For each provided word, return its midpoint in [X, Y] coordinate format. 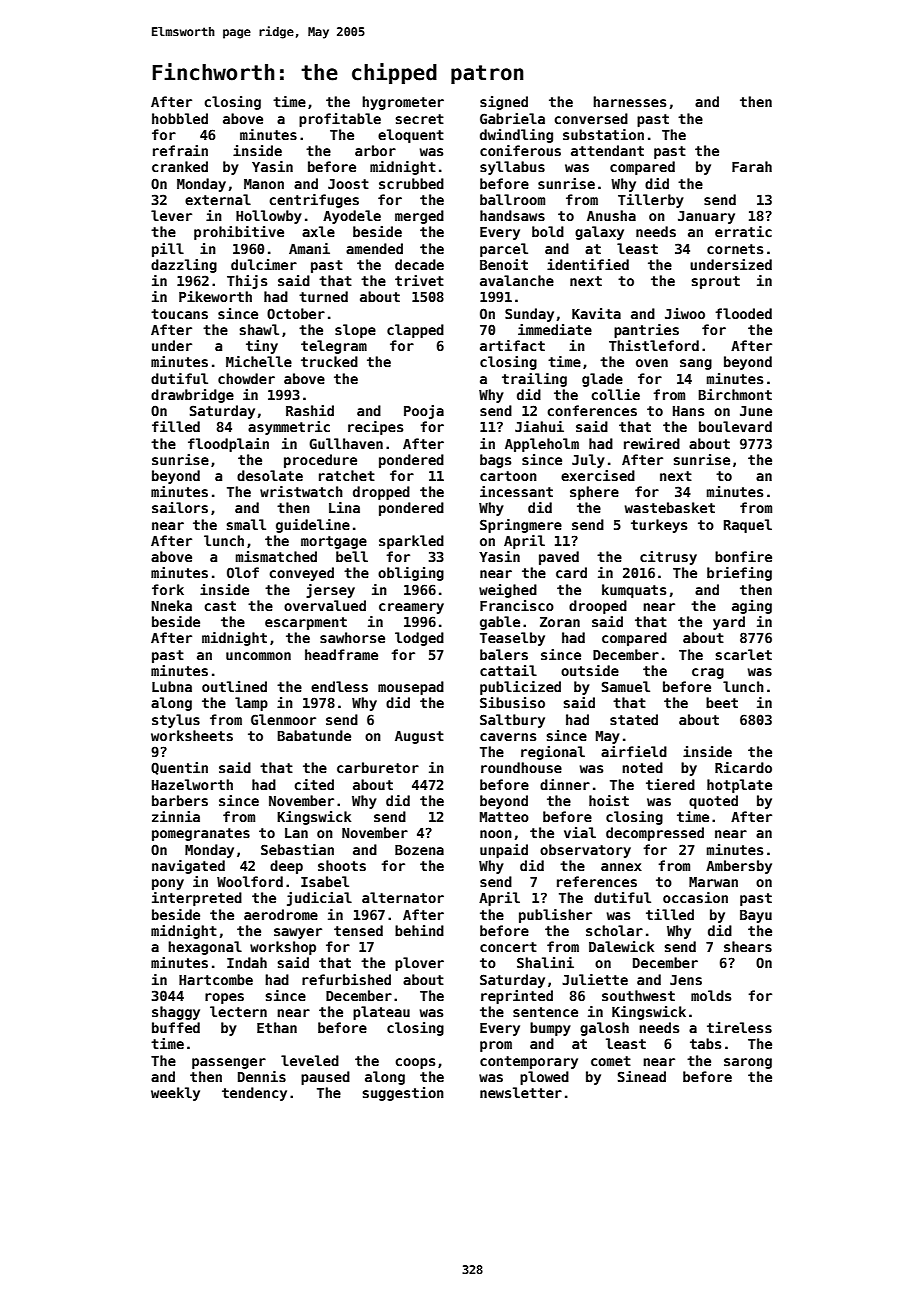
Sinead [642, 1076]
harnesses [629, 101]
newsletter [521, 1092]
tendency [254, 1094]
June [756, 411]
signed [504, 103]
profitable [340, 120]
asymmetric [289, 428]
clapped [415, 331]
